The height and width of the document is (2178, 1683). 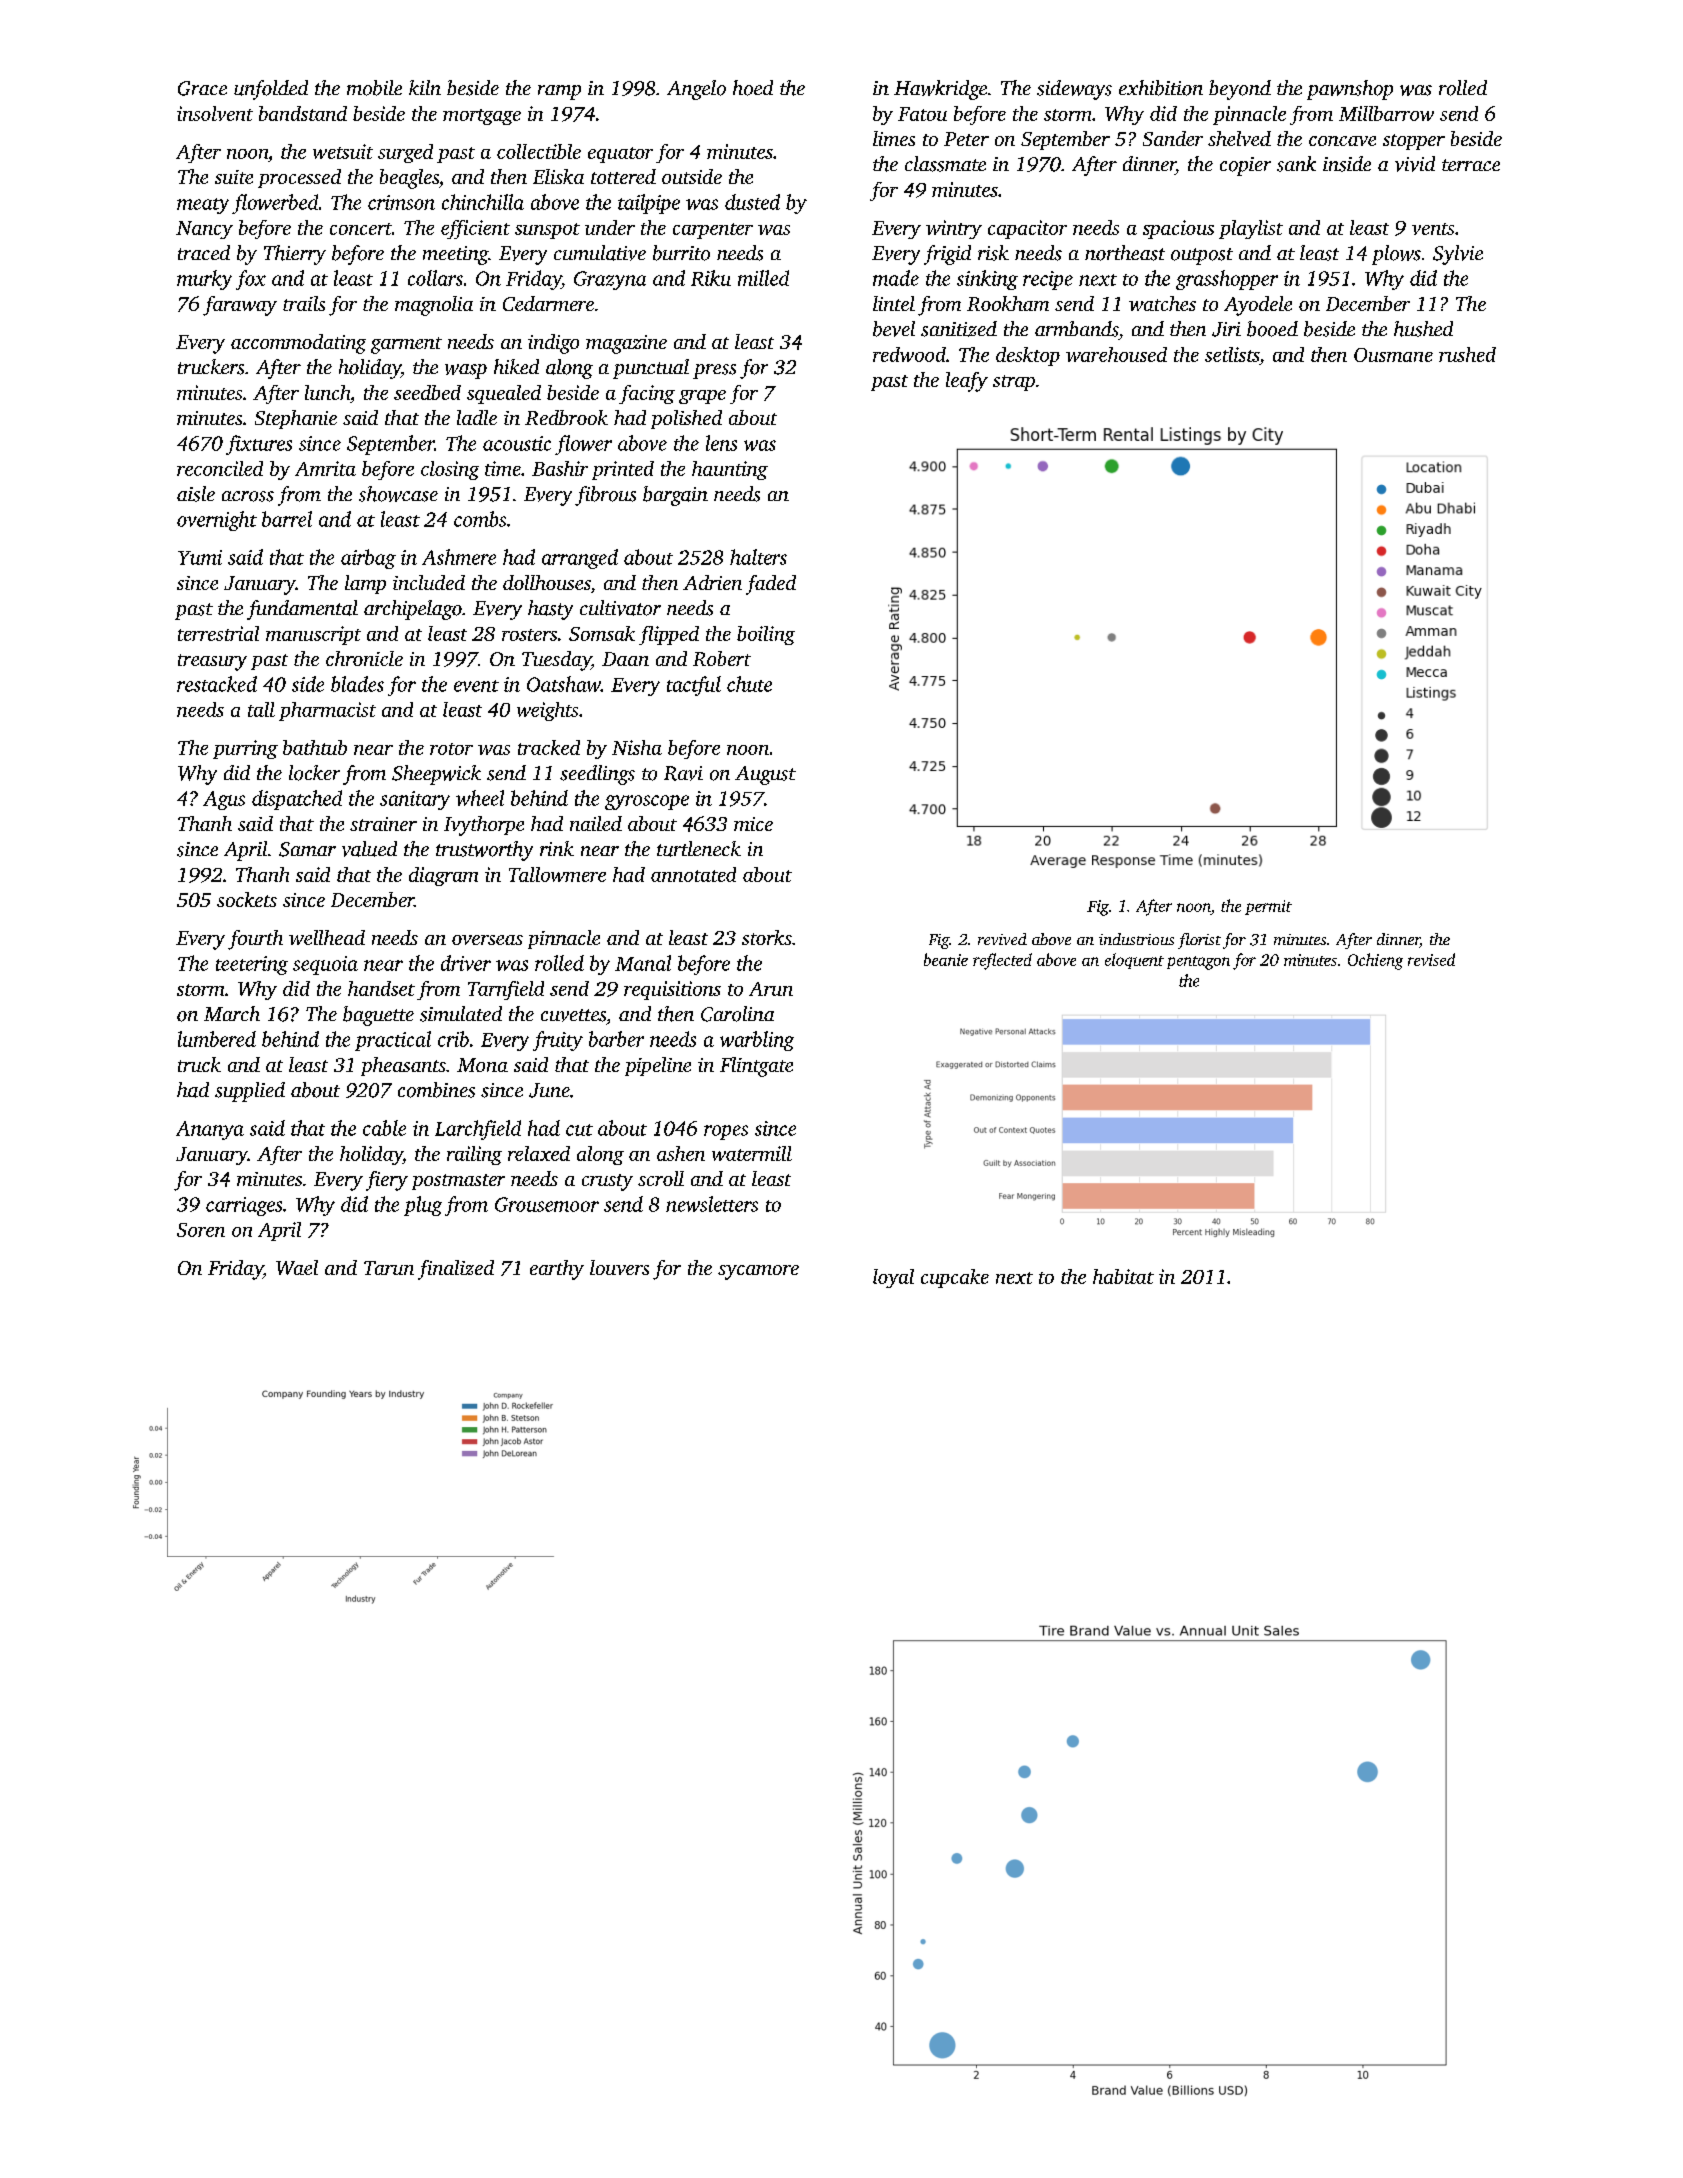 What do you see at coordinates (557, 848) in the document?
I see `rink` at bounding box center [557, 848].
